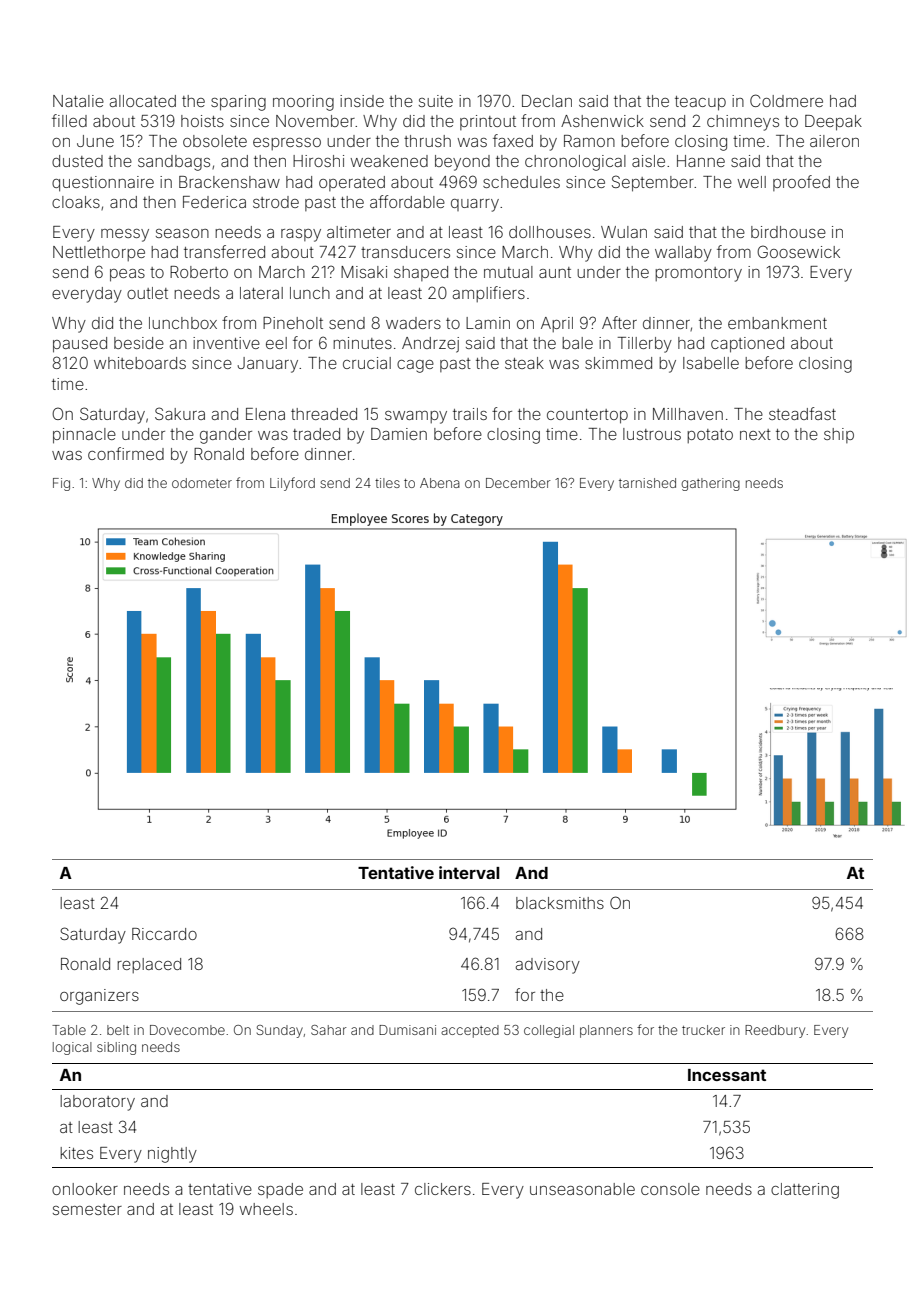  Describe the element at coordinates (555, 272) in the screenshot. I see `aunt` at that location.
